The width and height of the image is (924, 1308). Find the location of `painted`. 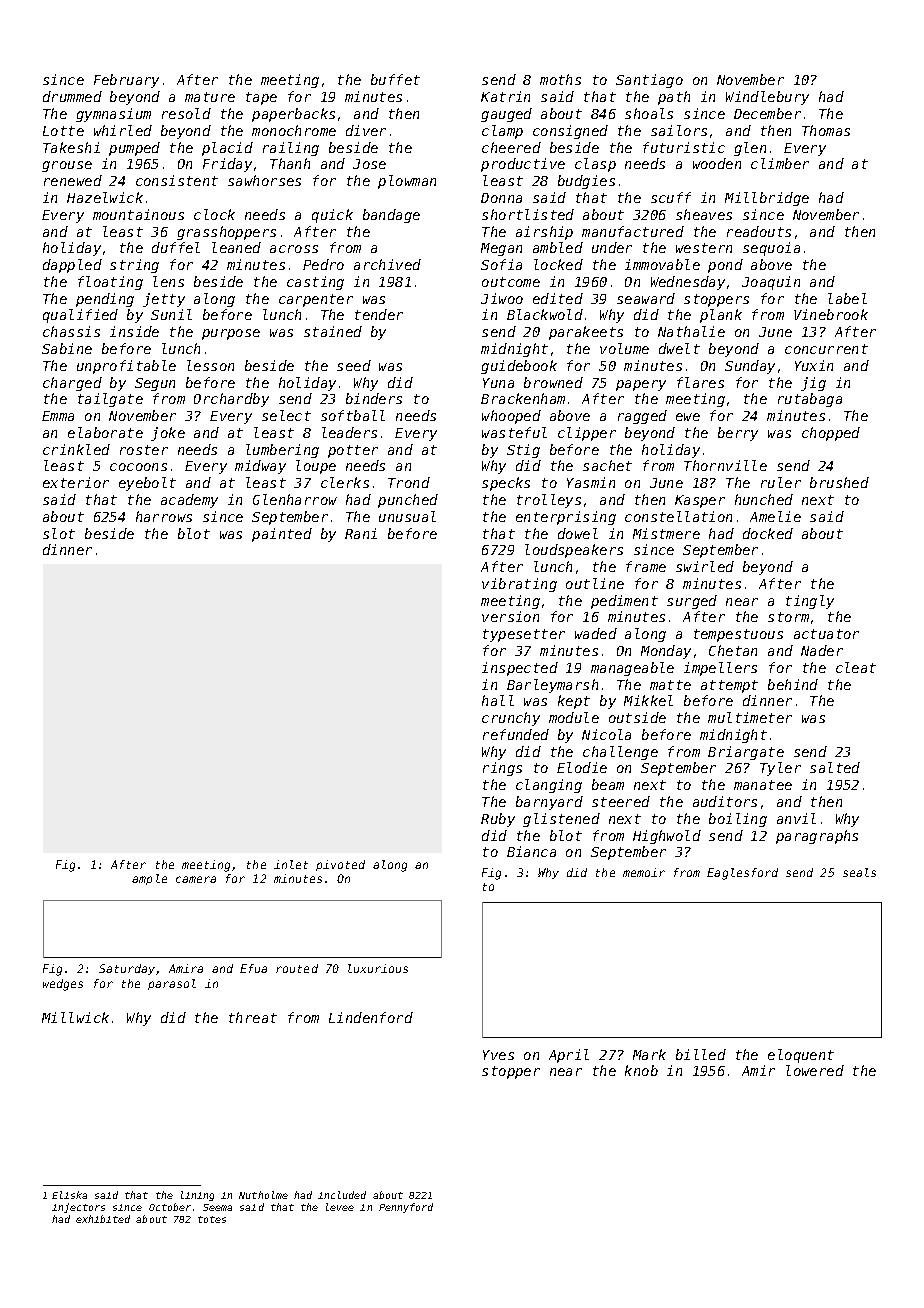

painted is located at coordinates (282, 535).
